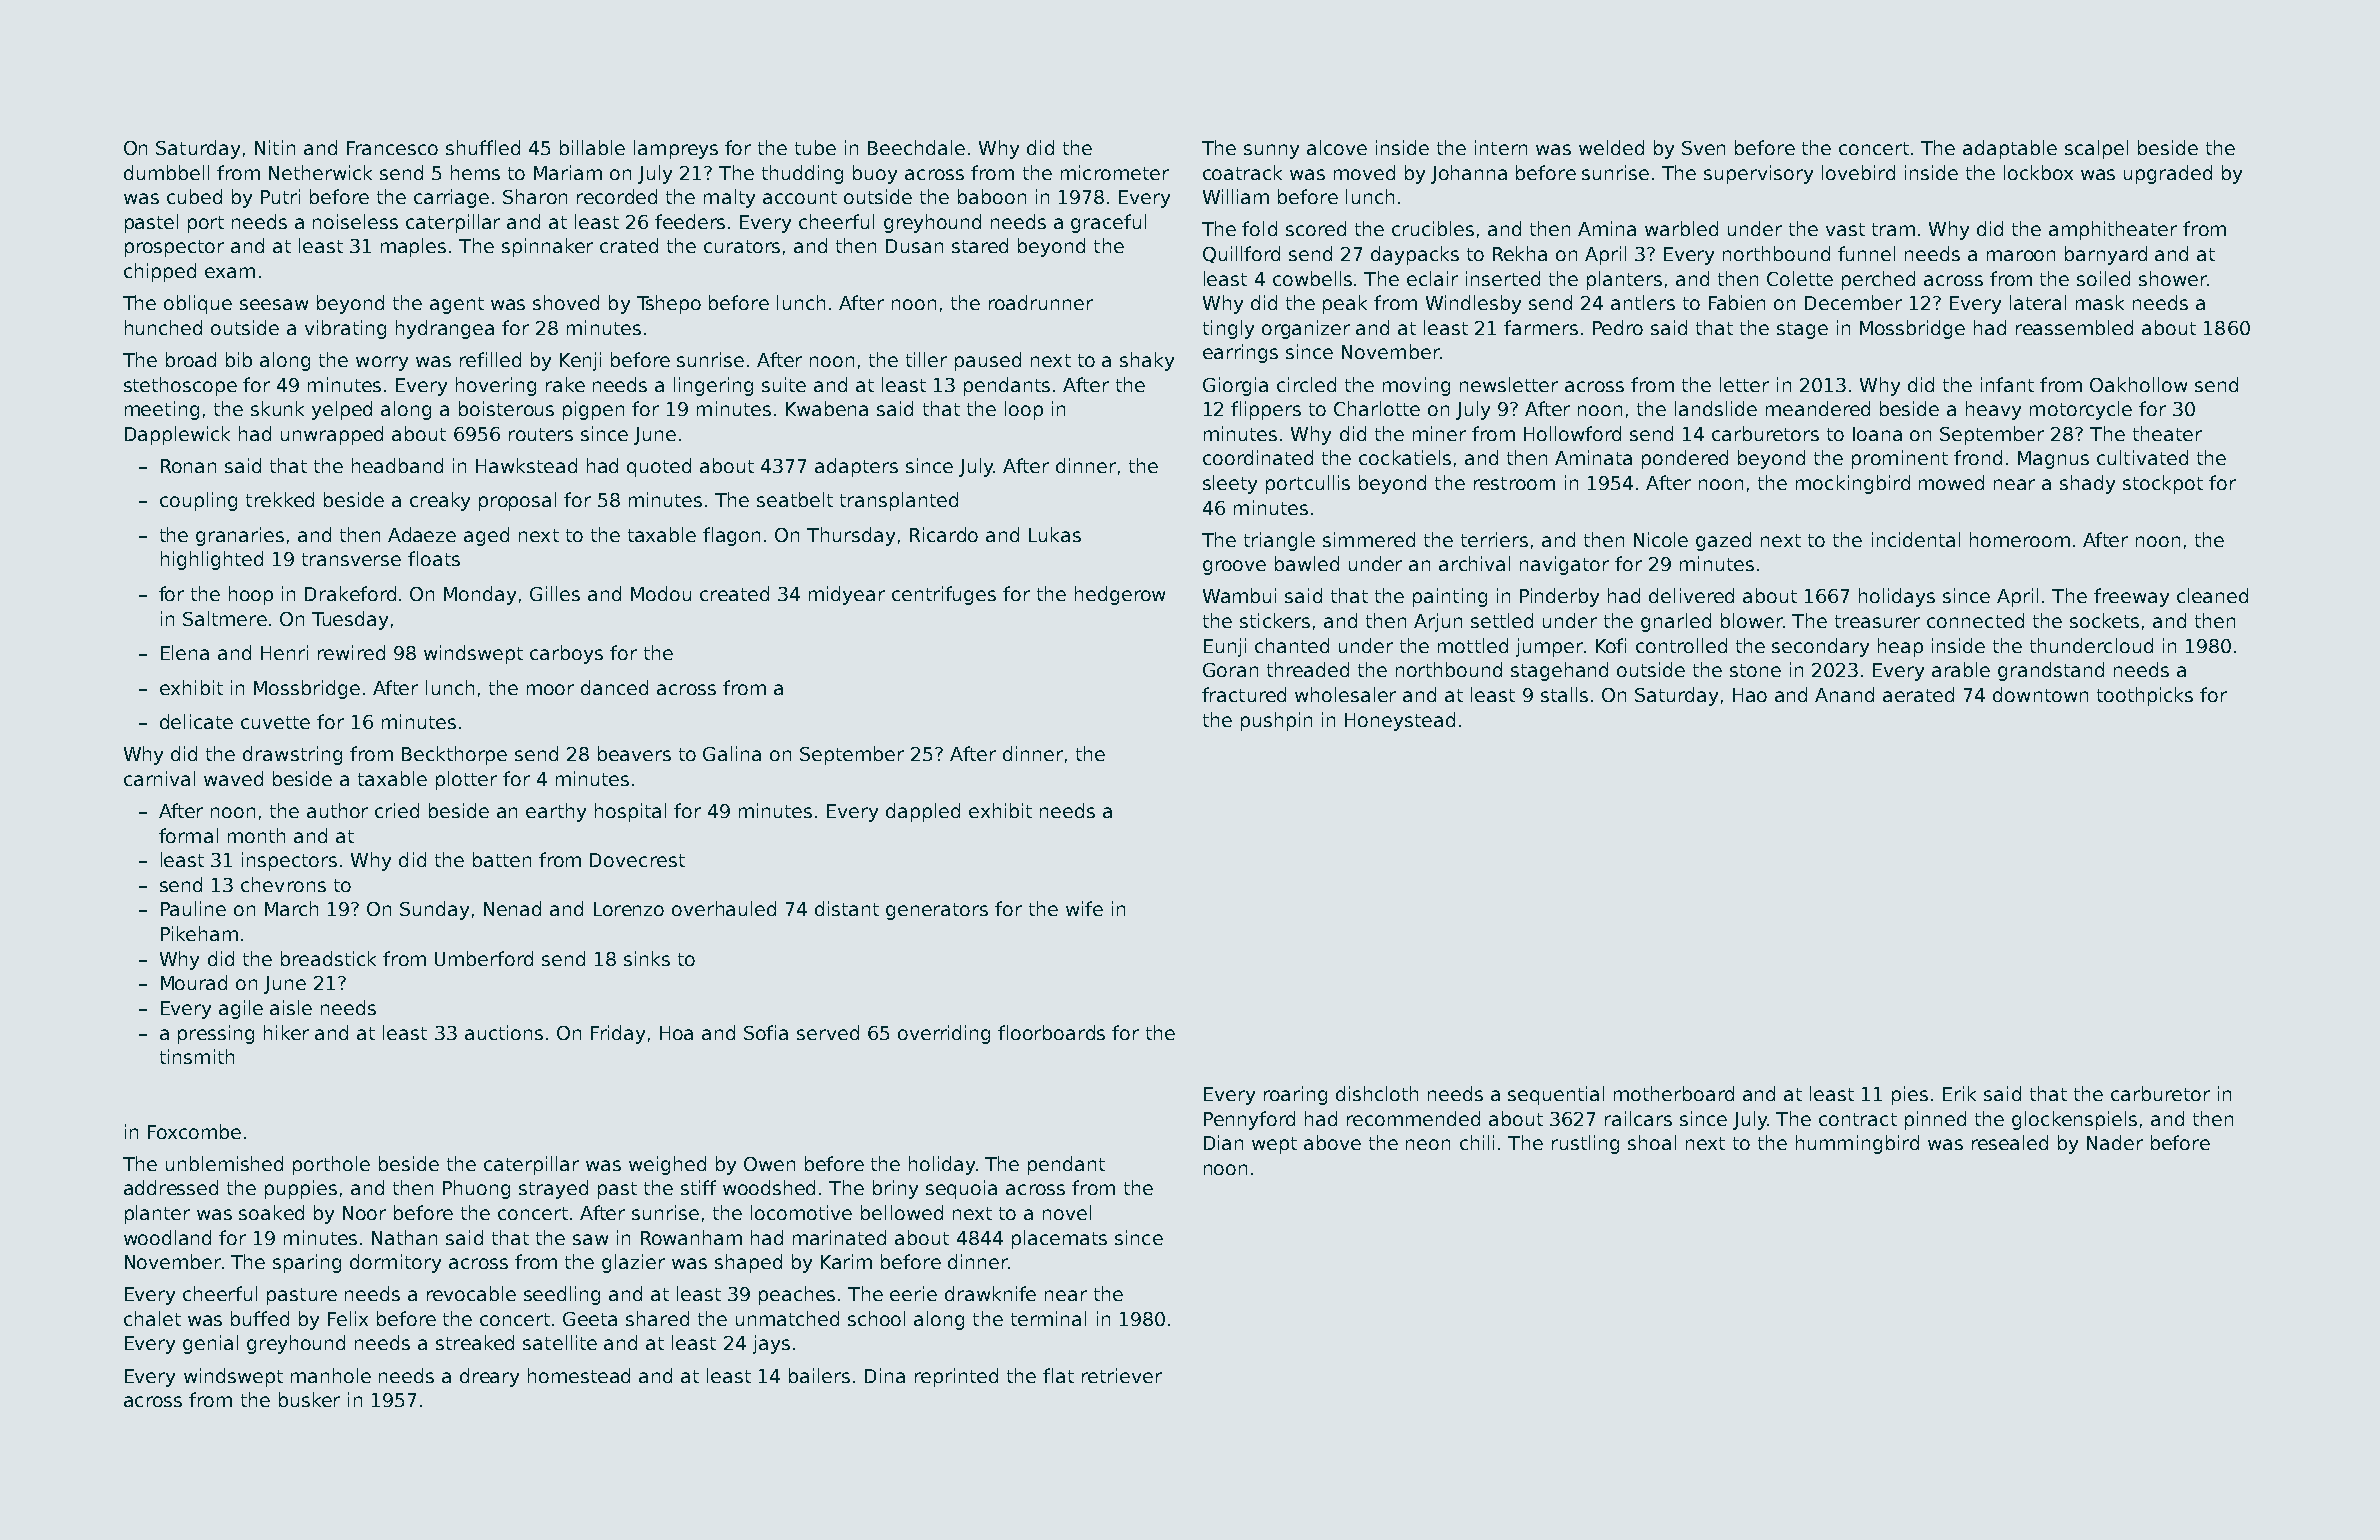 The width and height of the screenshot is (2380, 1540). Describe the element at coordinates (618, 1034) in the screenshot. I see `Friday` at that location.
